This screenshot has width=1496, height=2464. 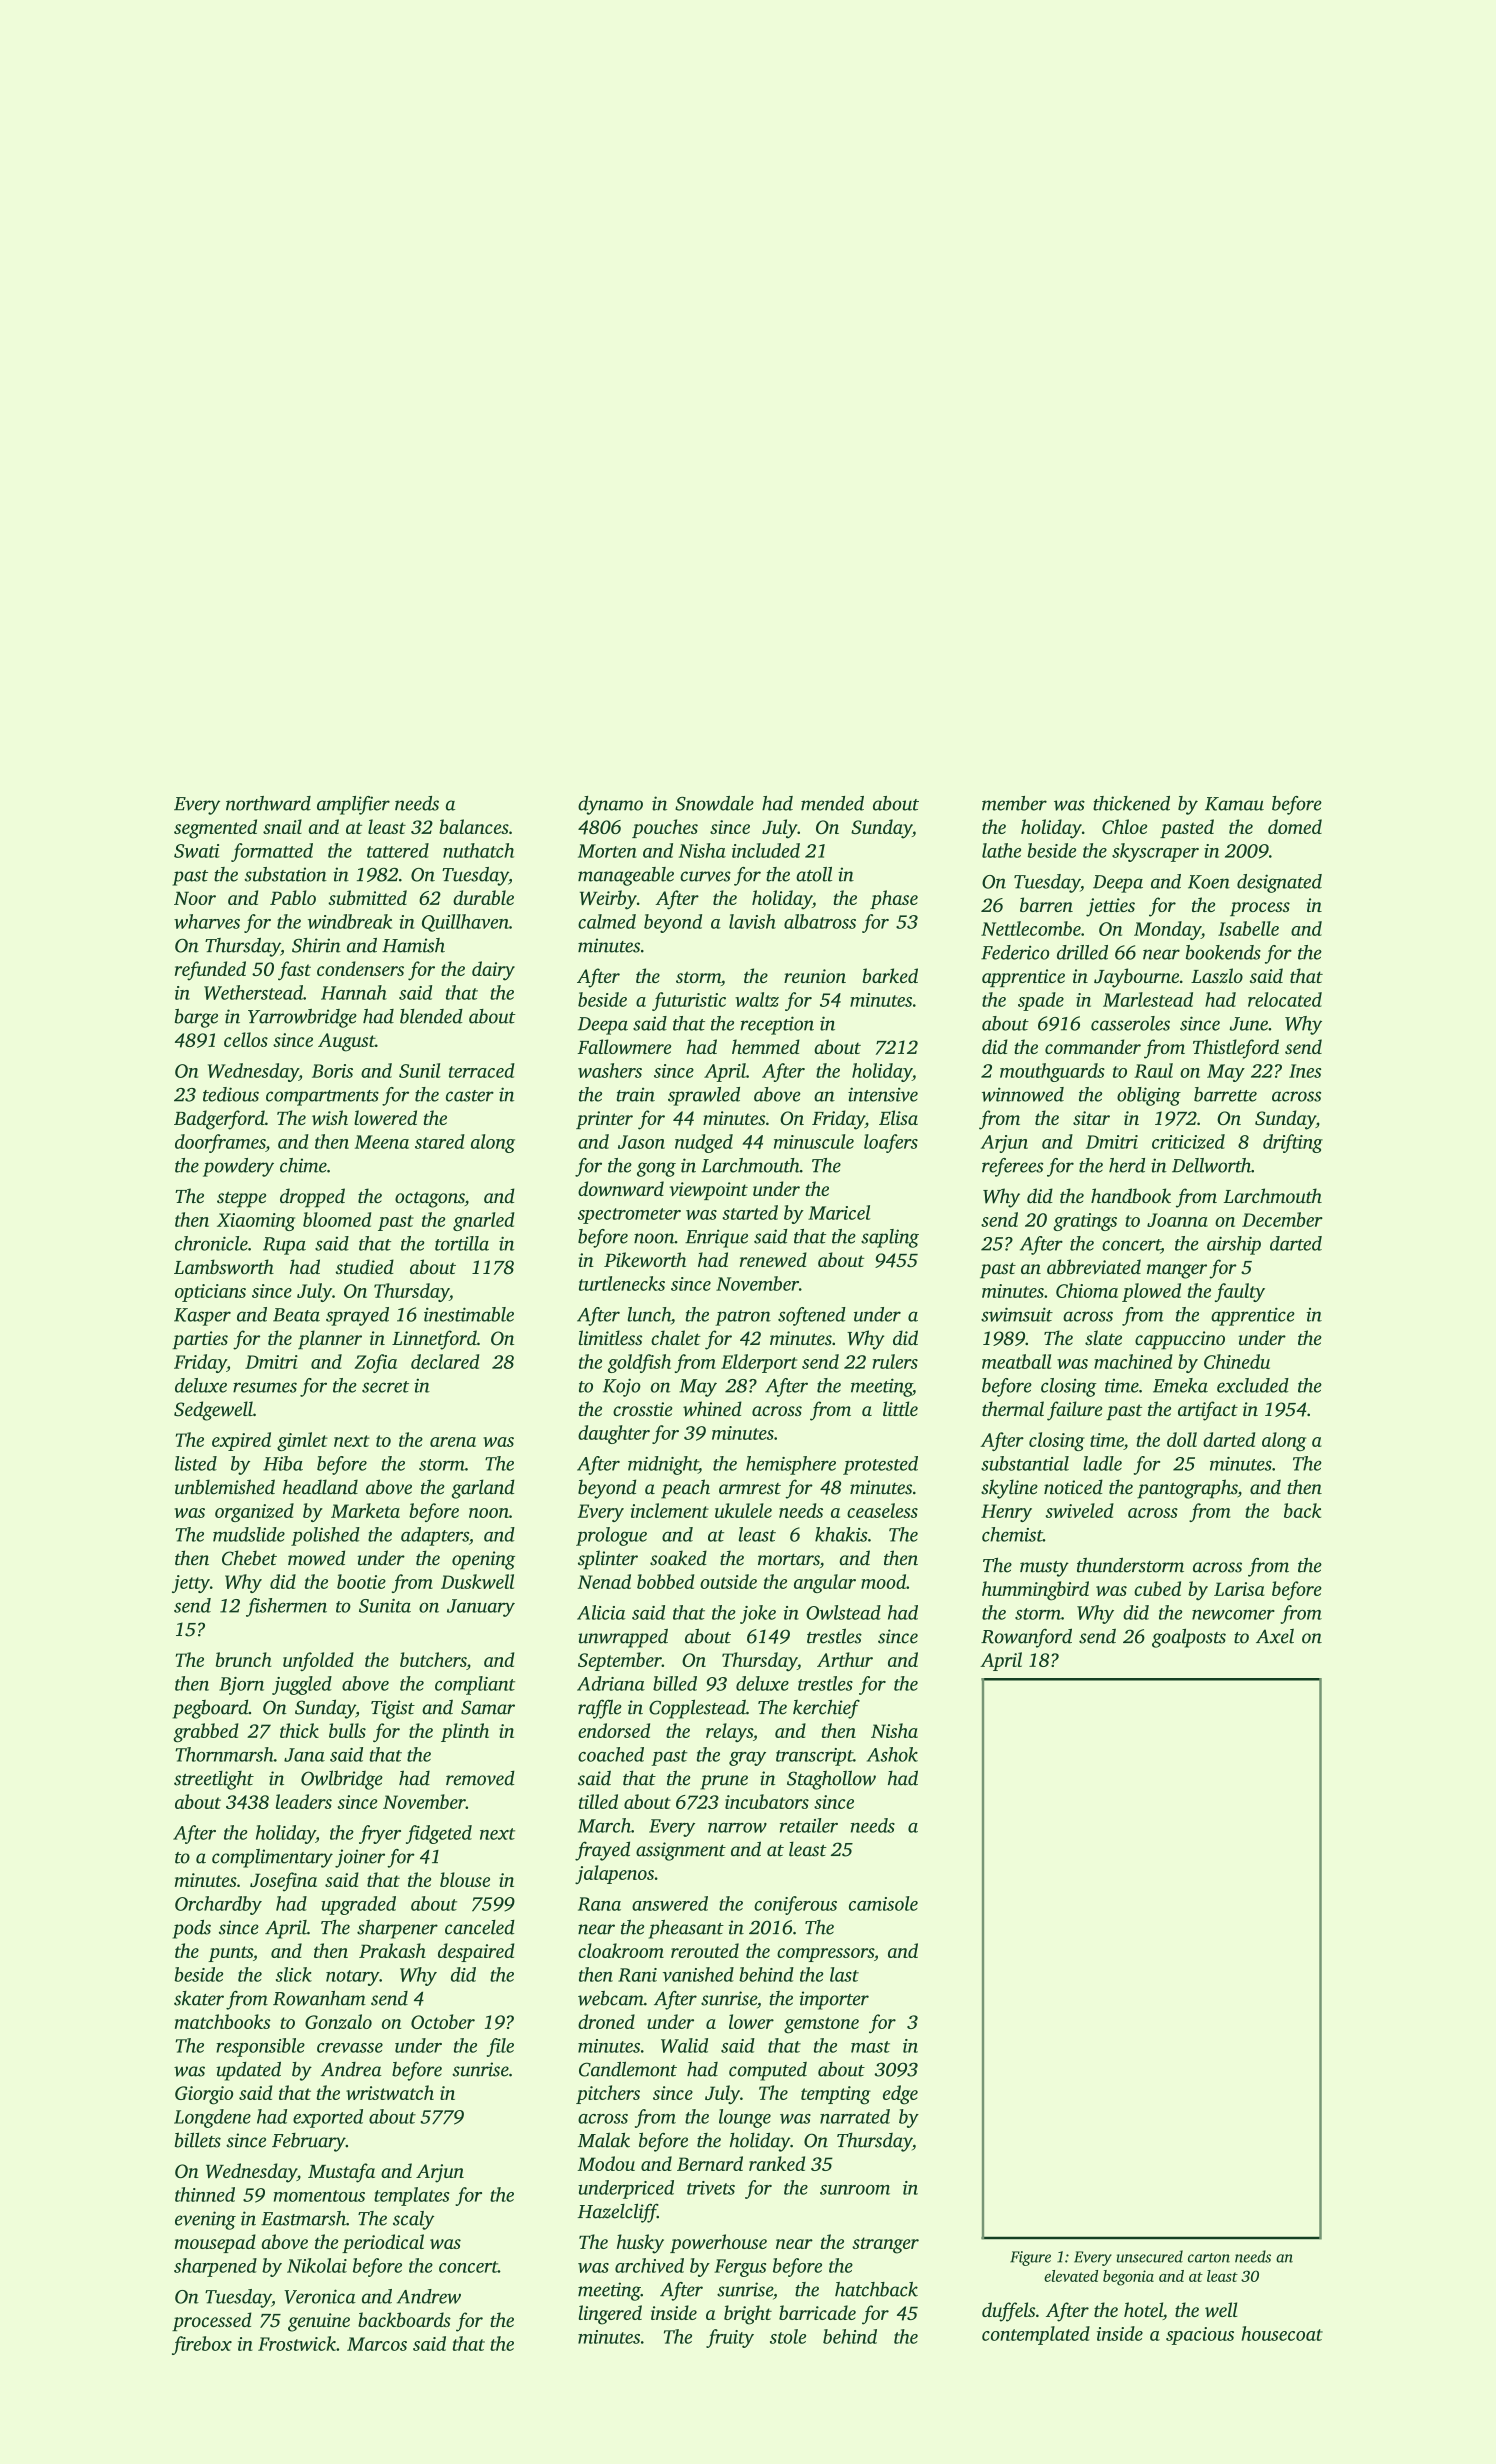 What do you see at coordinates (611, 1754) in the screenshot?
I see `coached` at bounding box center [611, 1754].
